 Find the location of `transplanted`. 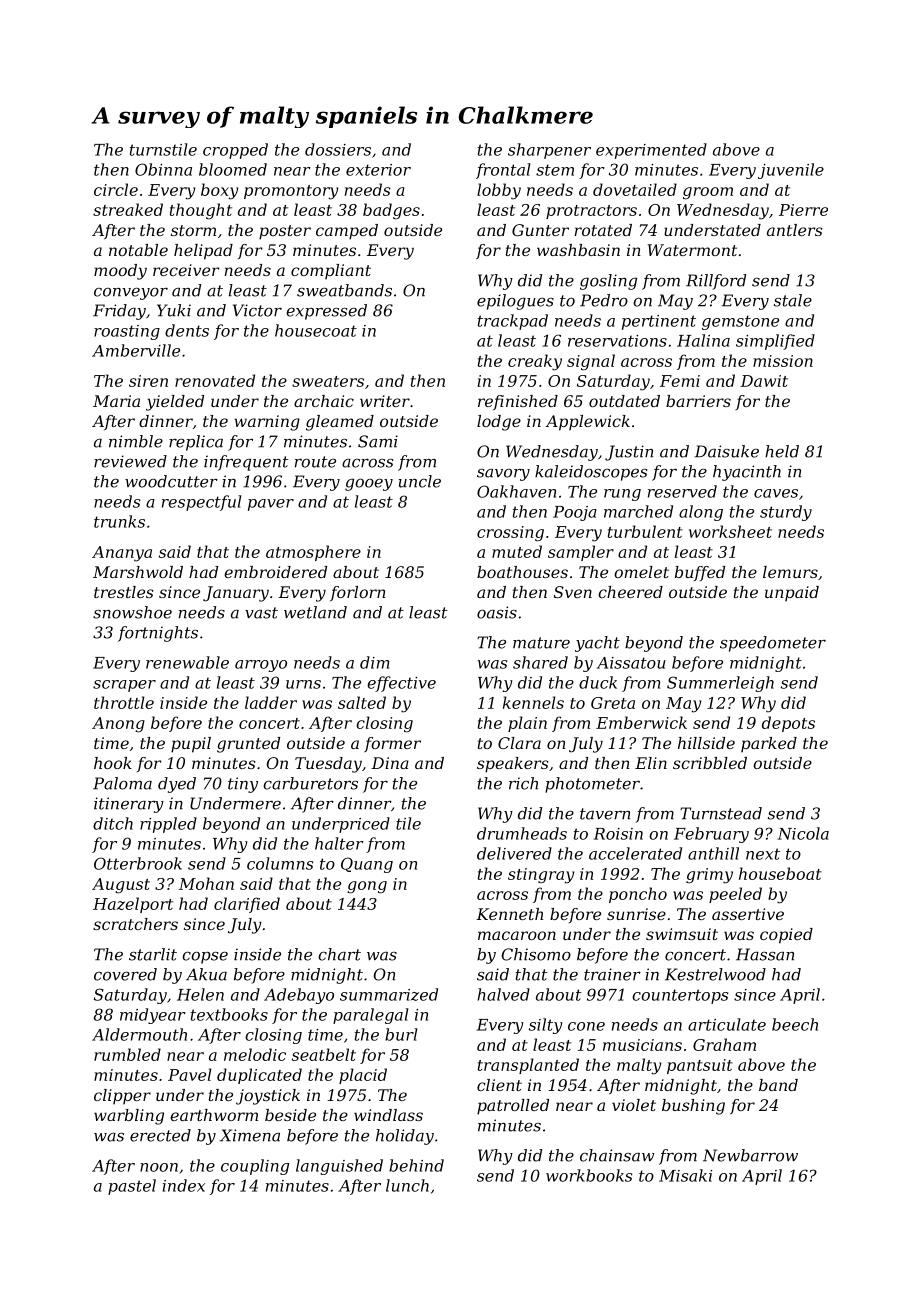

transplanted is located at coordinates (528, 1066).
